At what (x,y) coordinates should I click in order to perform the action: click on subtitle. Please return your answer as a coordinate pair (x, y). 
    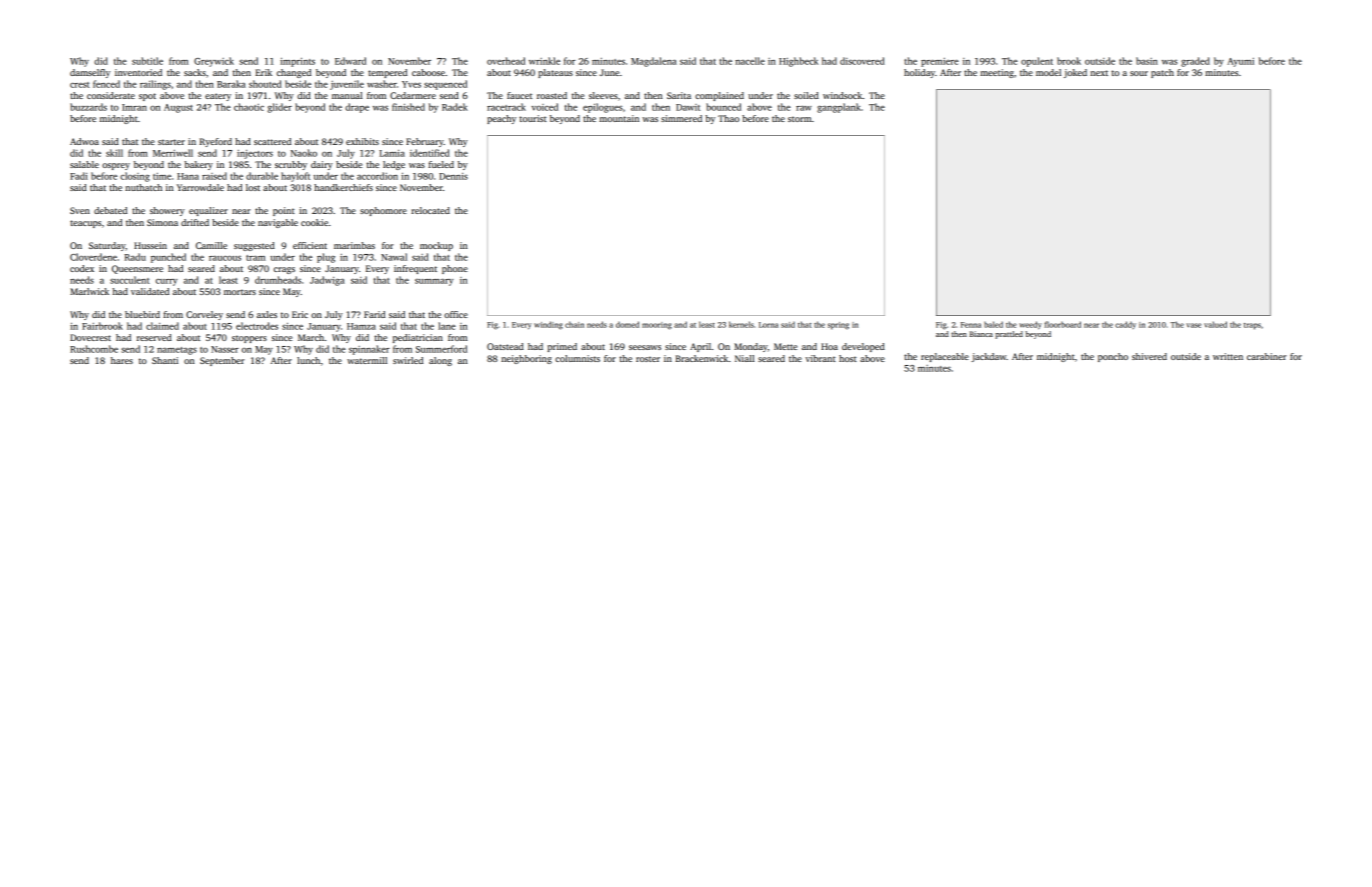
    Looking at the image, I should click on (147, 61).
